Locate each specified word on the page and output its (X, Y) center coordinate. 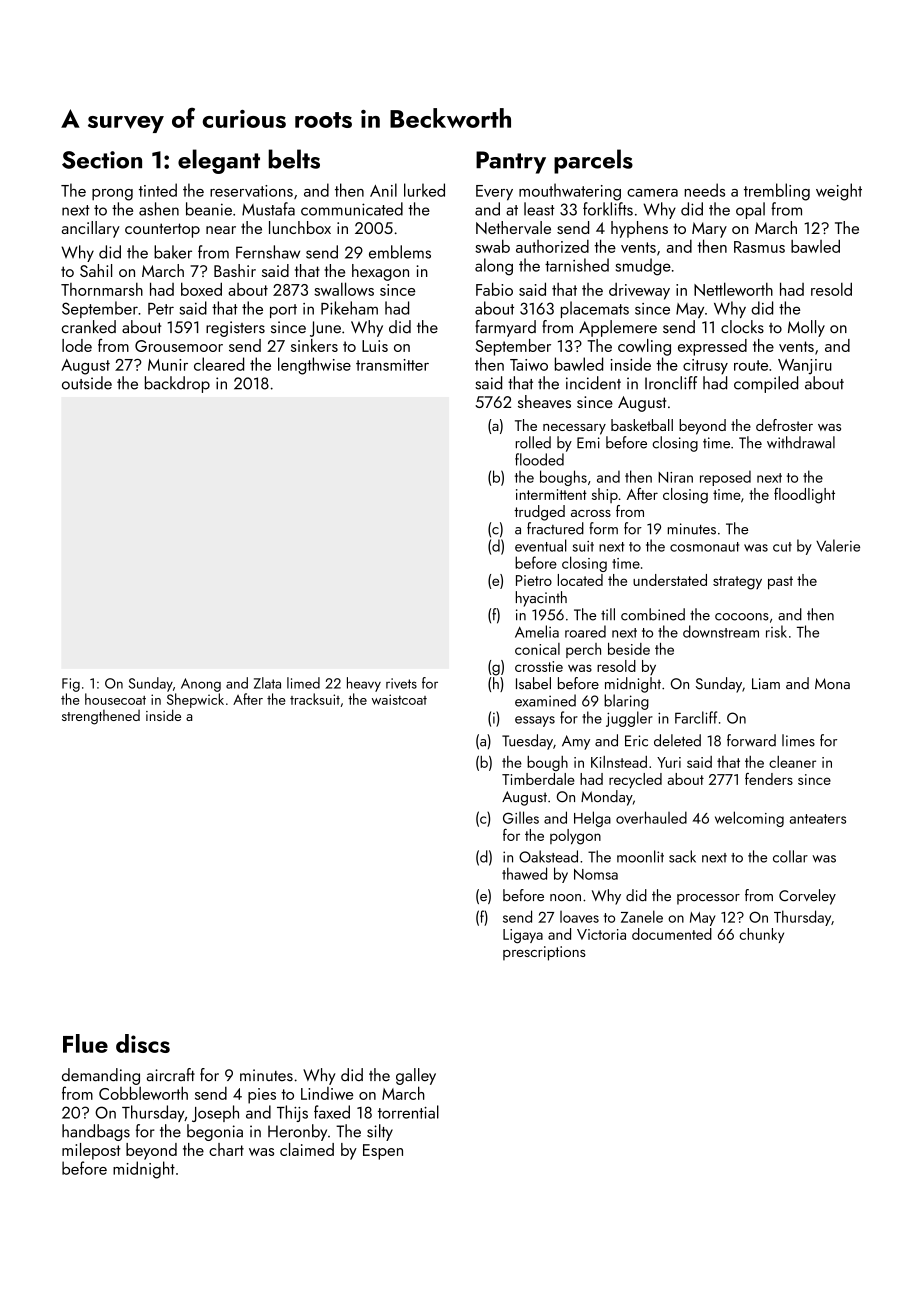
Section (102, 160)
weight (839, 192)
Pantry (511, 162)
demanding (101, 1076)
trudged (539, 513)
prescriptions (544, 953)
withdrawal (801, 442)
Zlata (267, 683)
